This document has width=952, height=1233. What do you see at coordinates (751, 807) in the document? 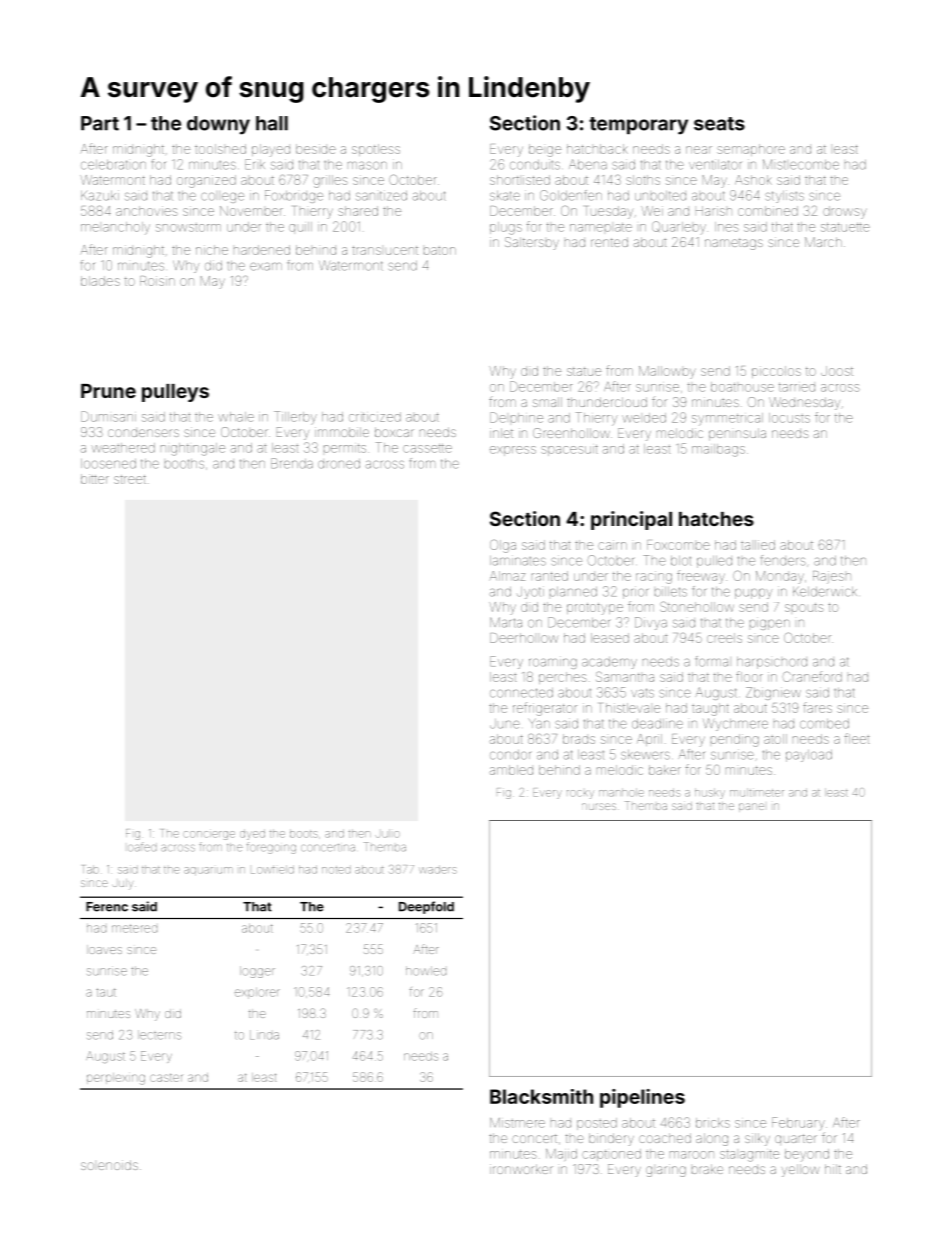
I see `panel` at bounding box center [751, 807].
